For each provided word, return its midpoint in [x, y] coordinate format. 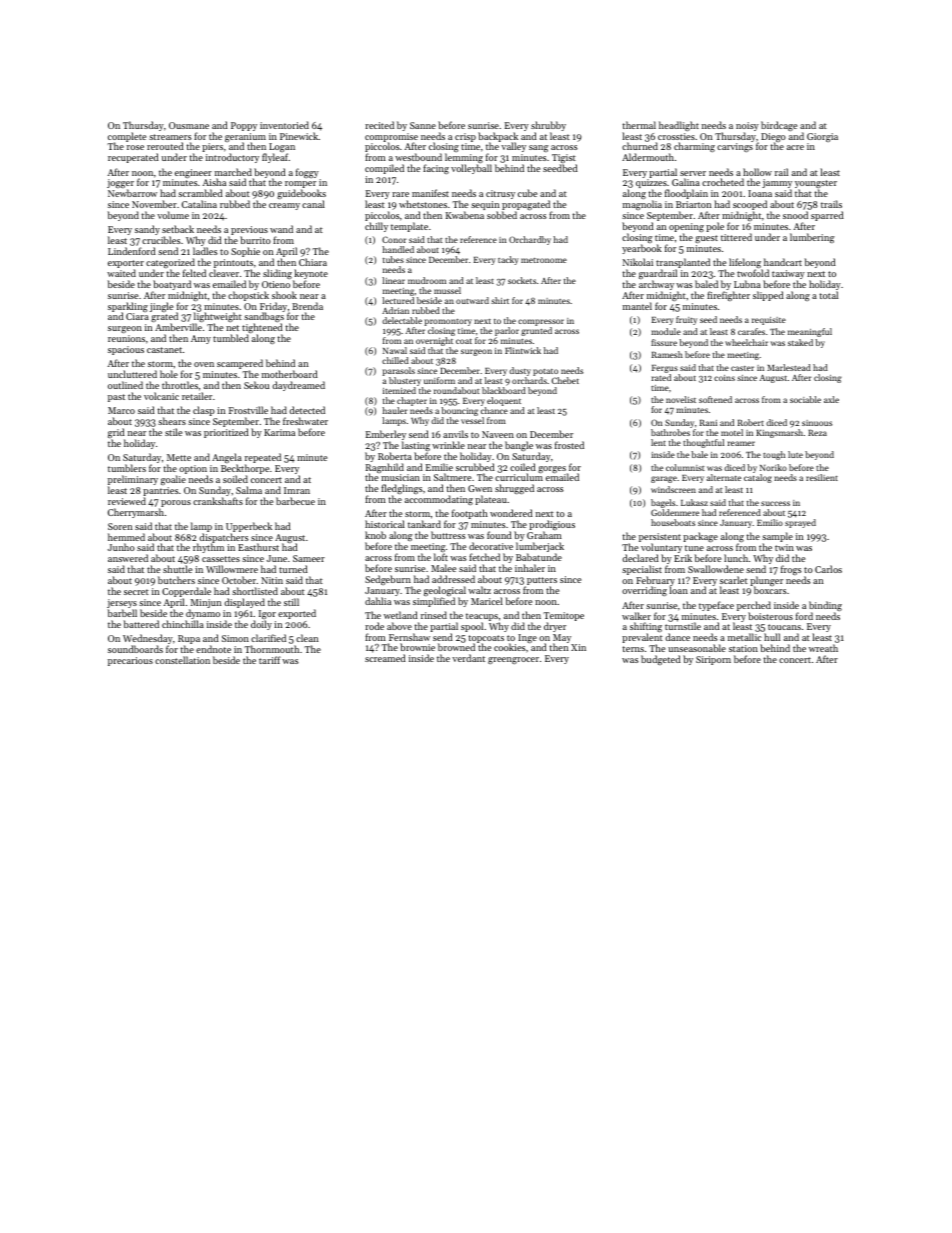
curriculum [519, 477]
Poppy [244, 126]
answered [128, 558]
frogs [791, 570]
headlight [679, 126]
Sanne [423, 125]
